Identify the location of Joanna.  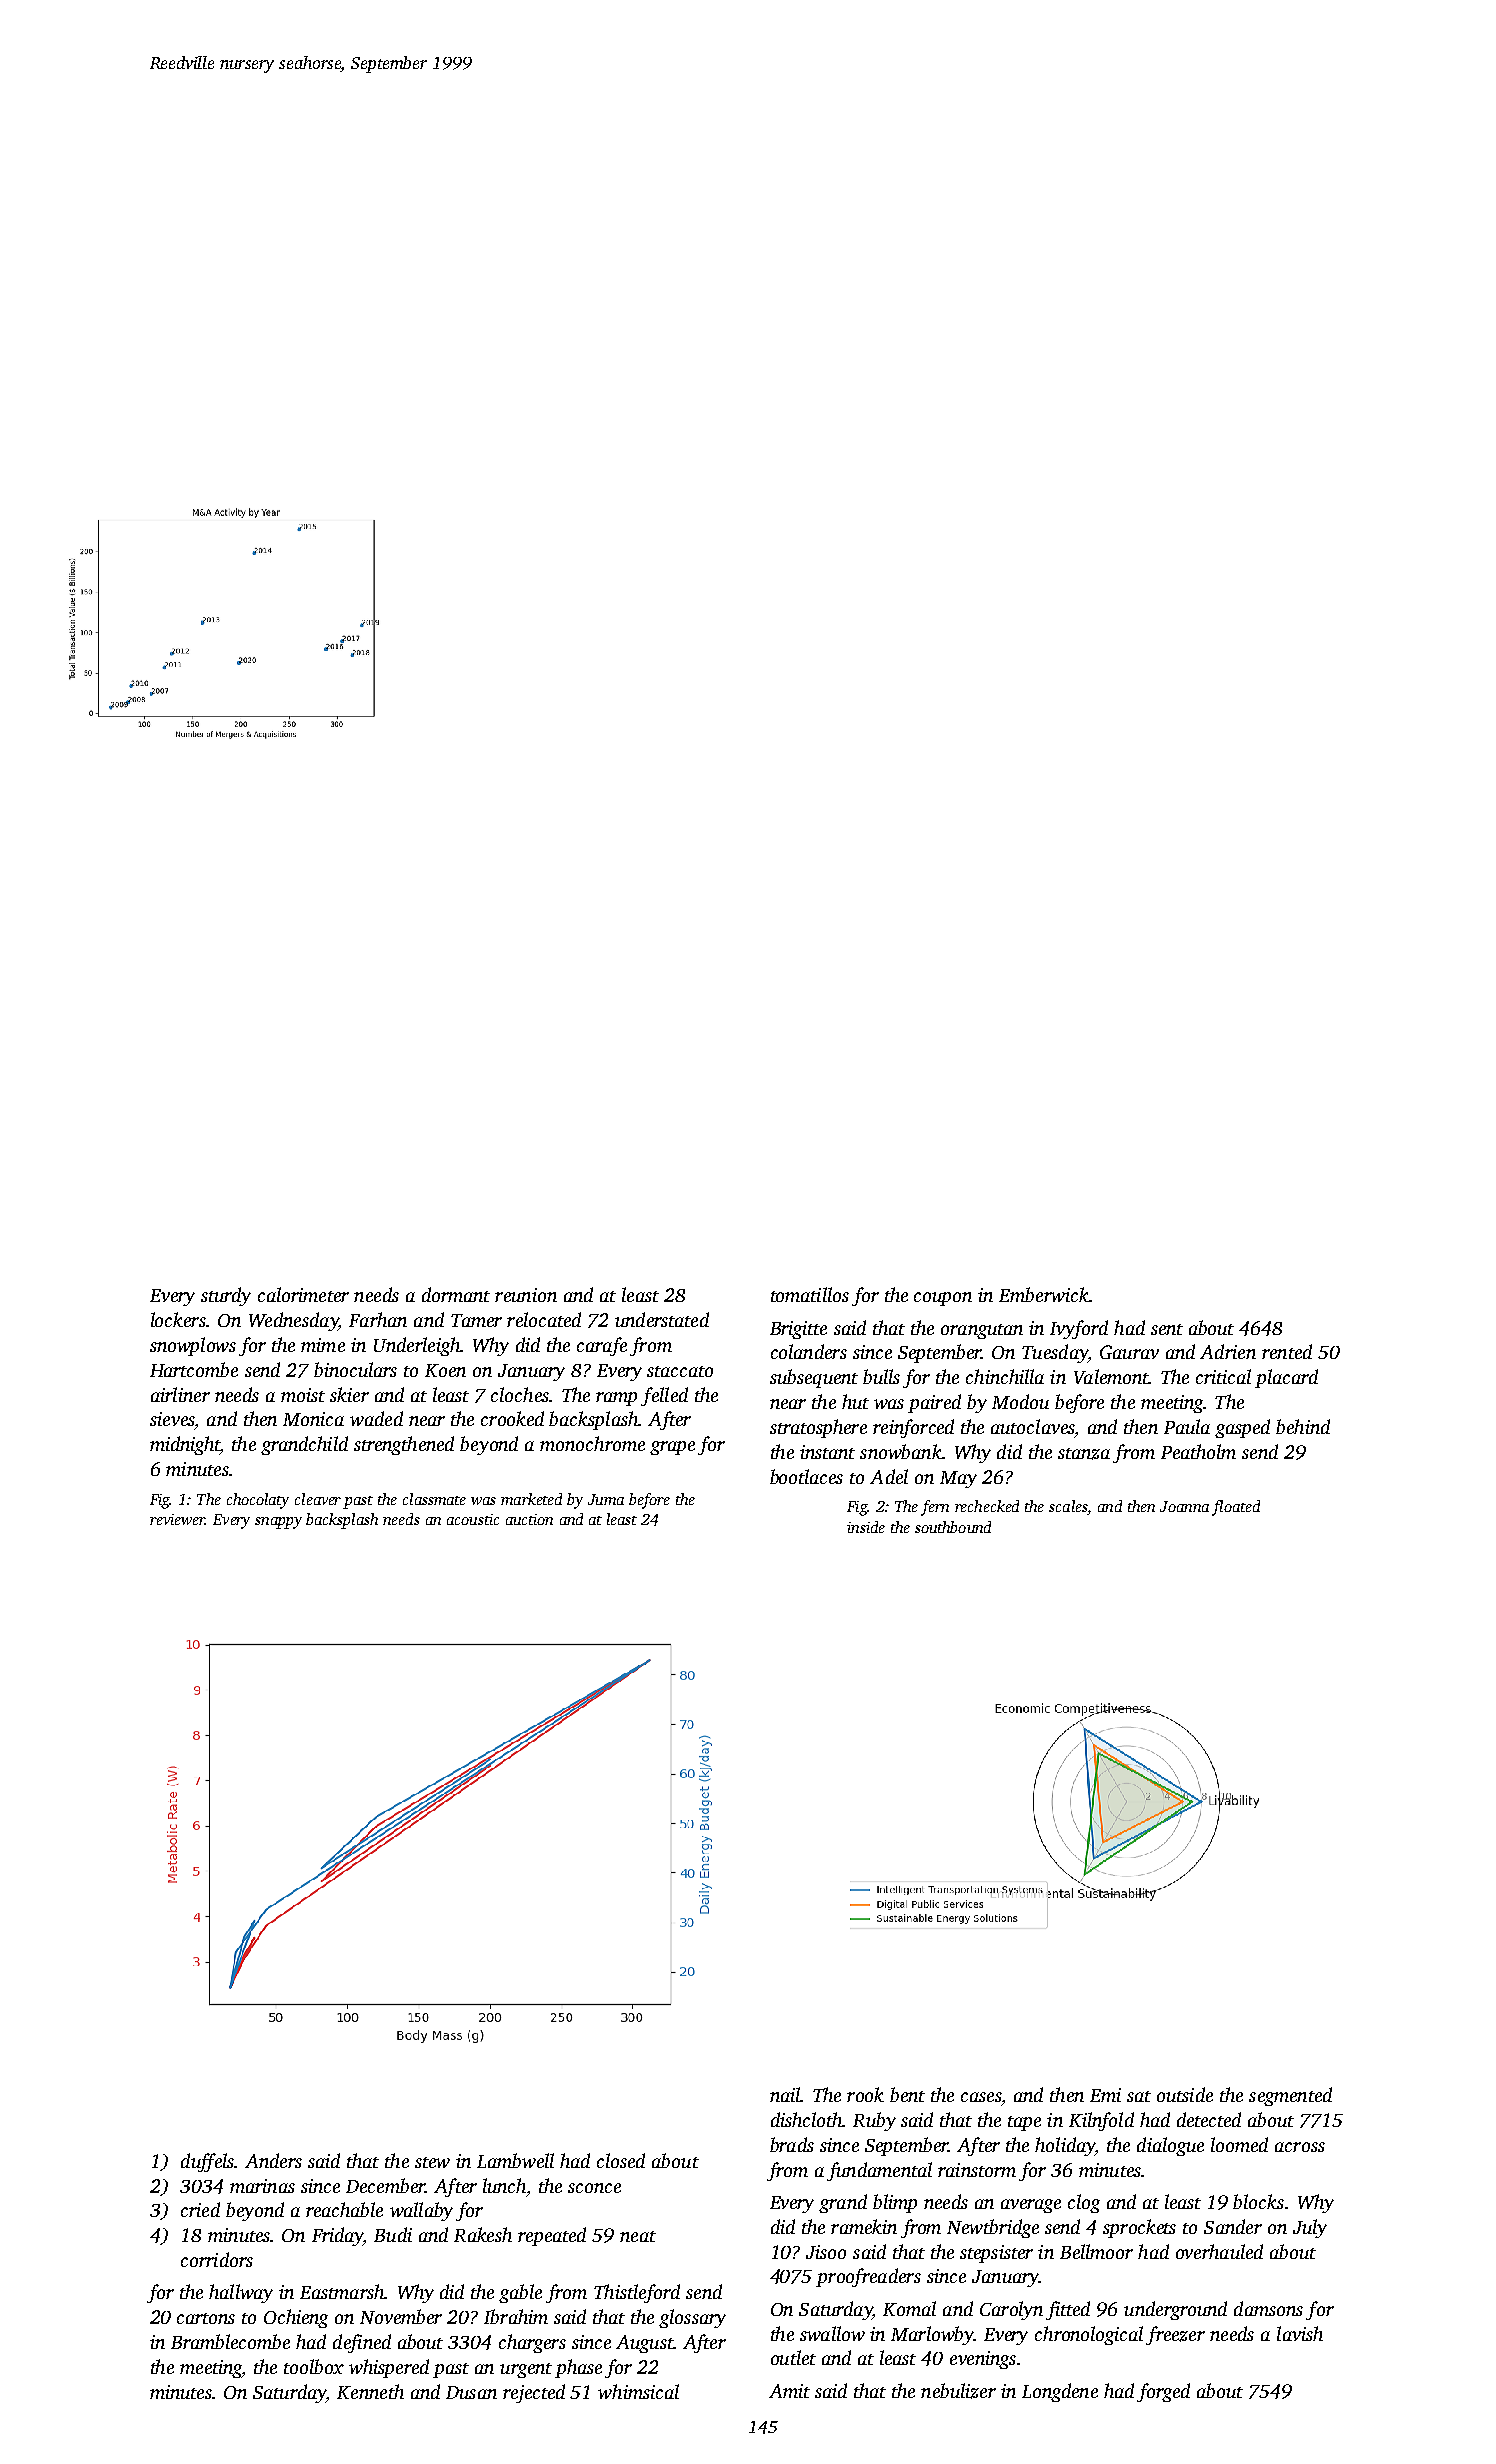
(1184, 1506).
